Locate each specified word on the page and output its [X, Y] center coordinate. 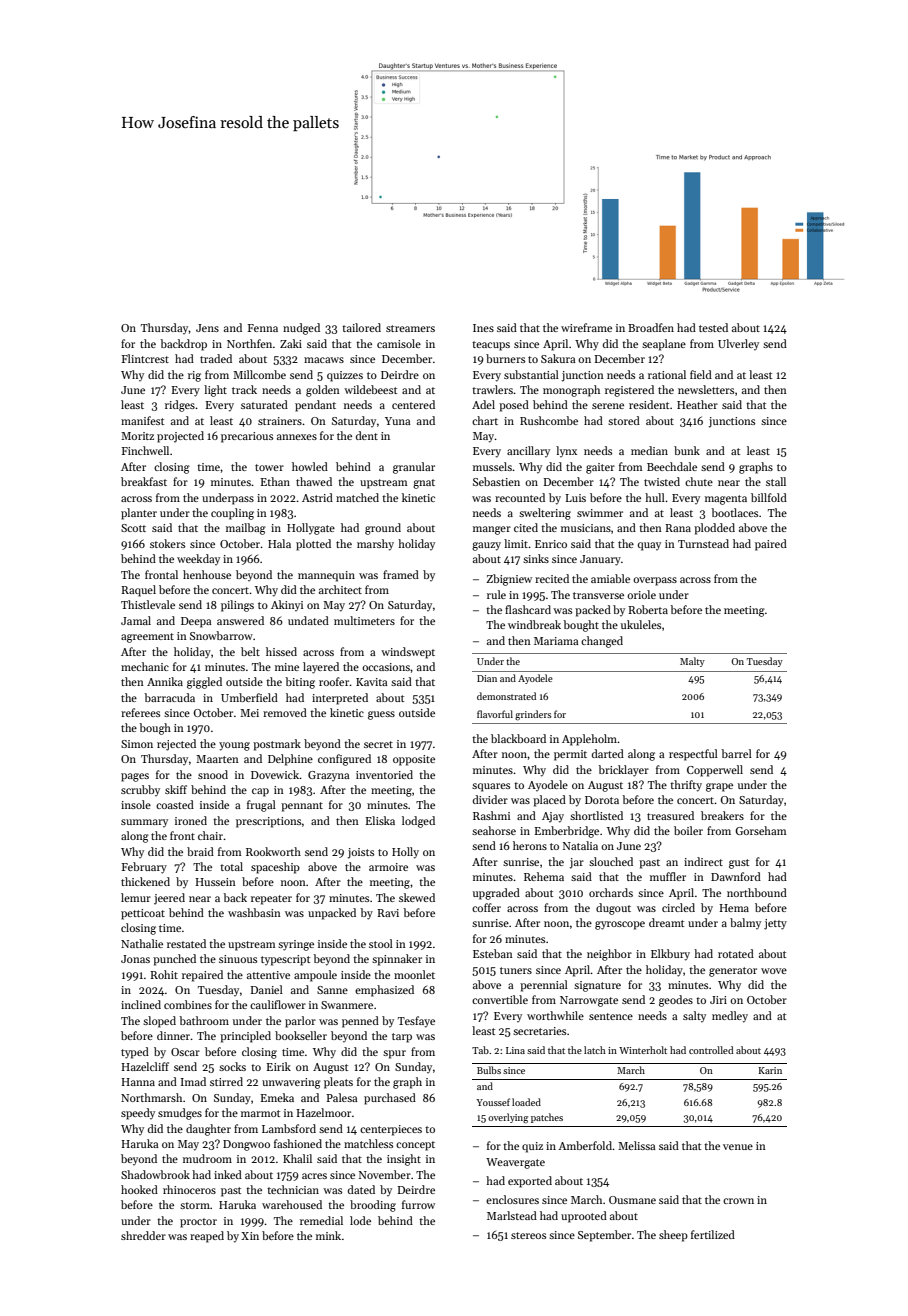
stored [624, 420]
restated [186, 943]
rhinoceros [189, 1189]
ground [383, 529]
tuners [516, 970]
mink [328, 1235]
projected [180, 437]
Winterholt [643, 1050]
